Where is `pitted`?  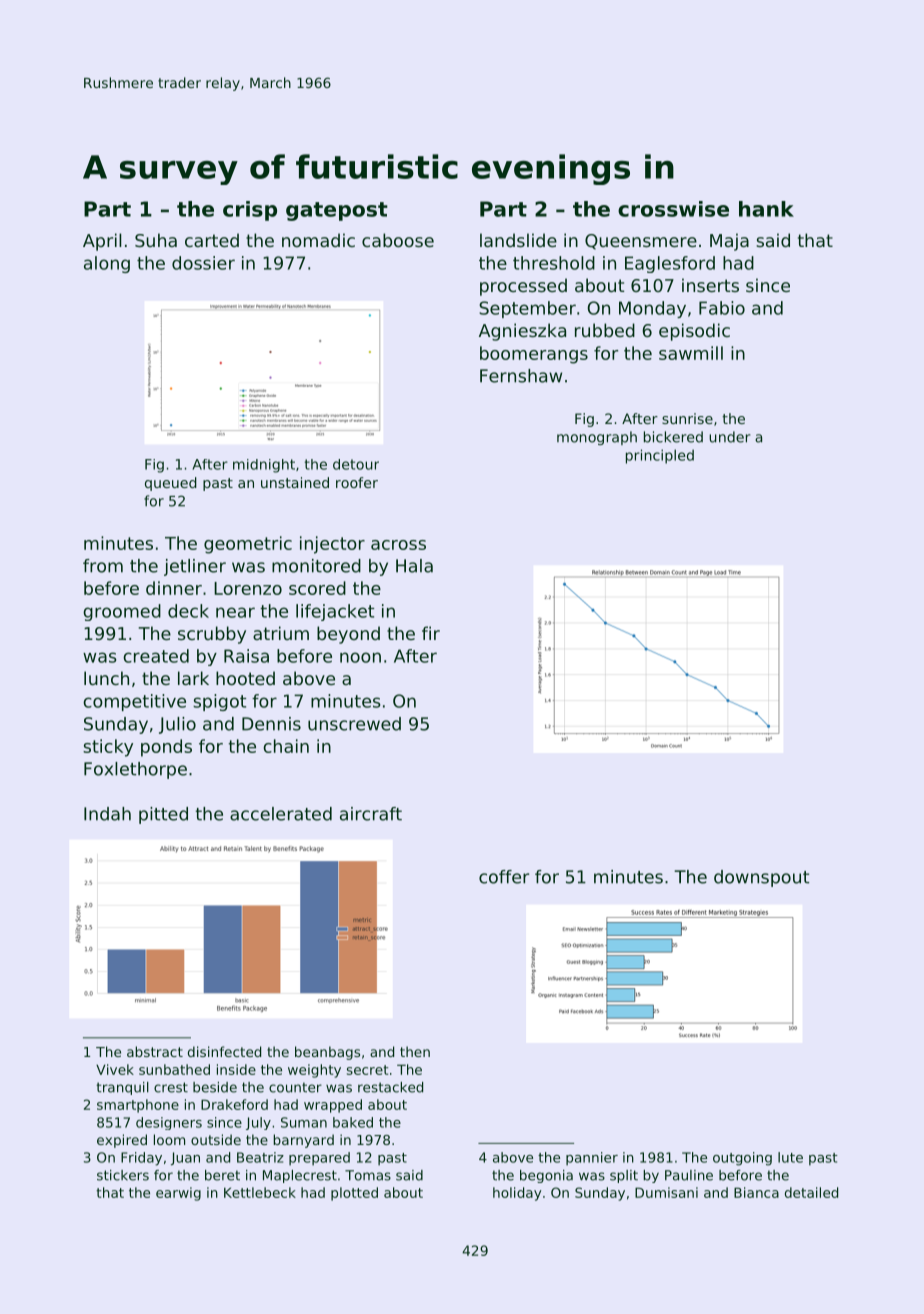
pitted is located at coordinates (163, 815).
